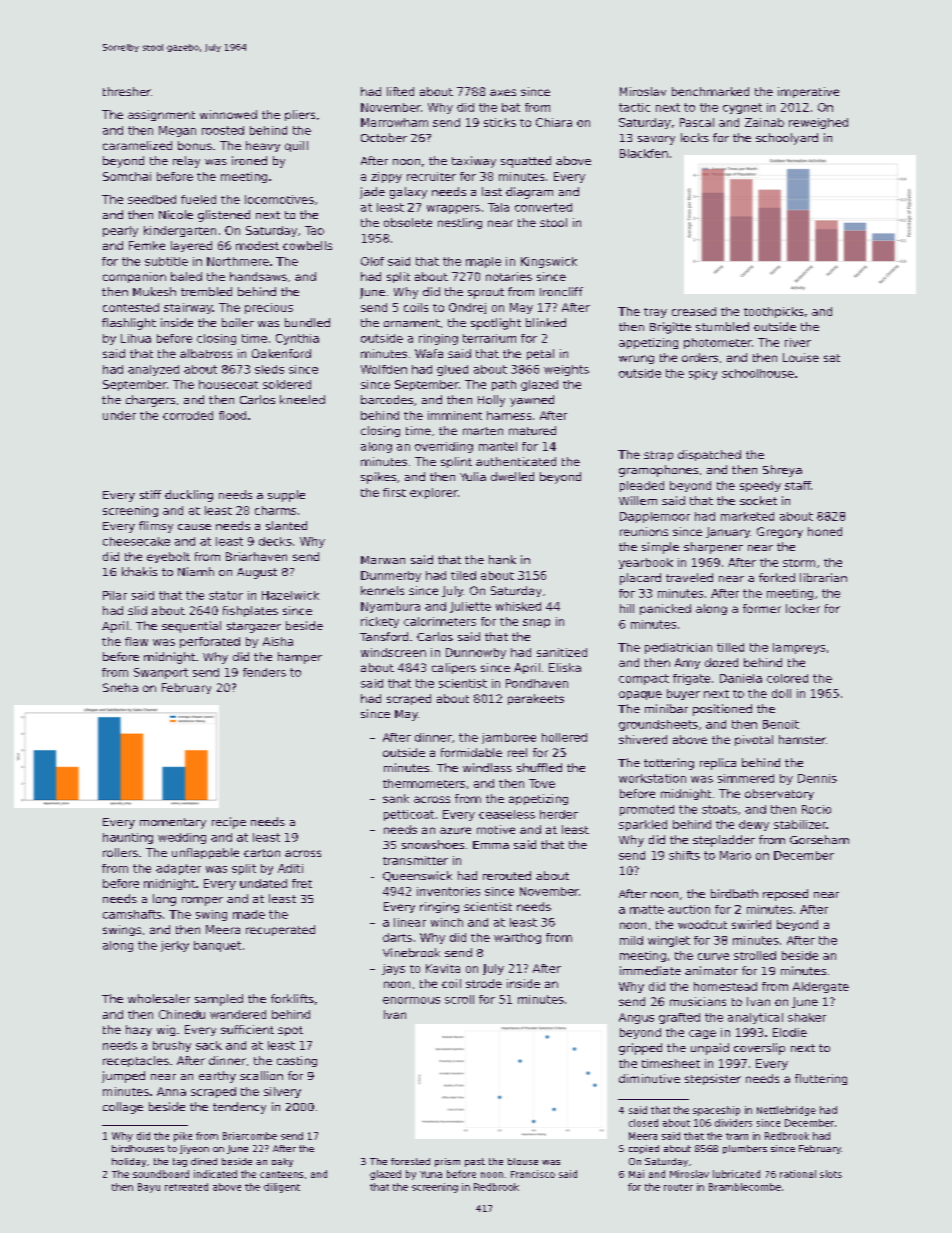 This page has width=952, height=1233. Describe the element at coordinates (196, 571) in the page. I see `Niamh` at that location.
